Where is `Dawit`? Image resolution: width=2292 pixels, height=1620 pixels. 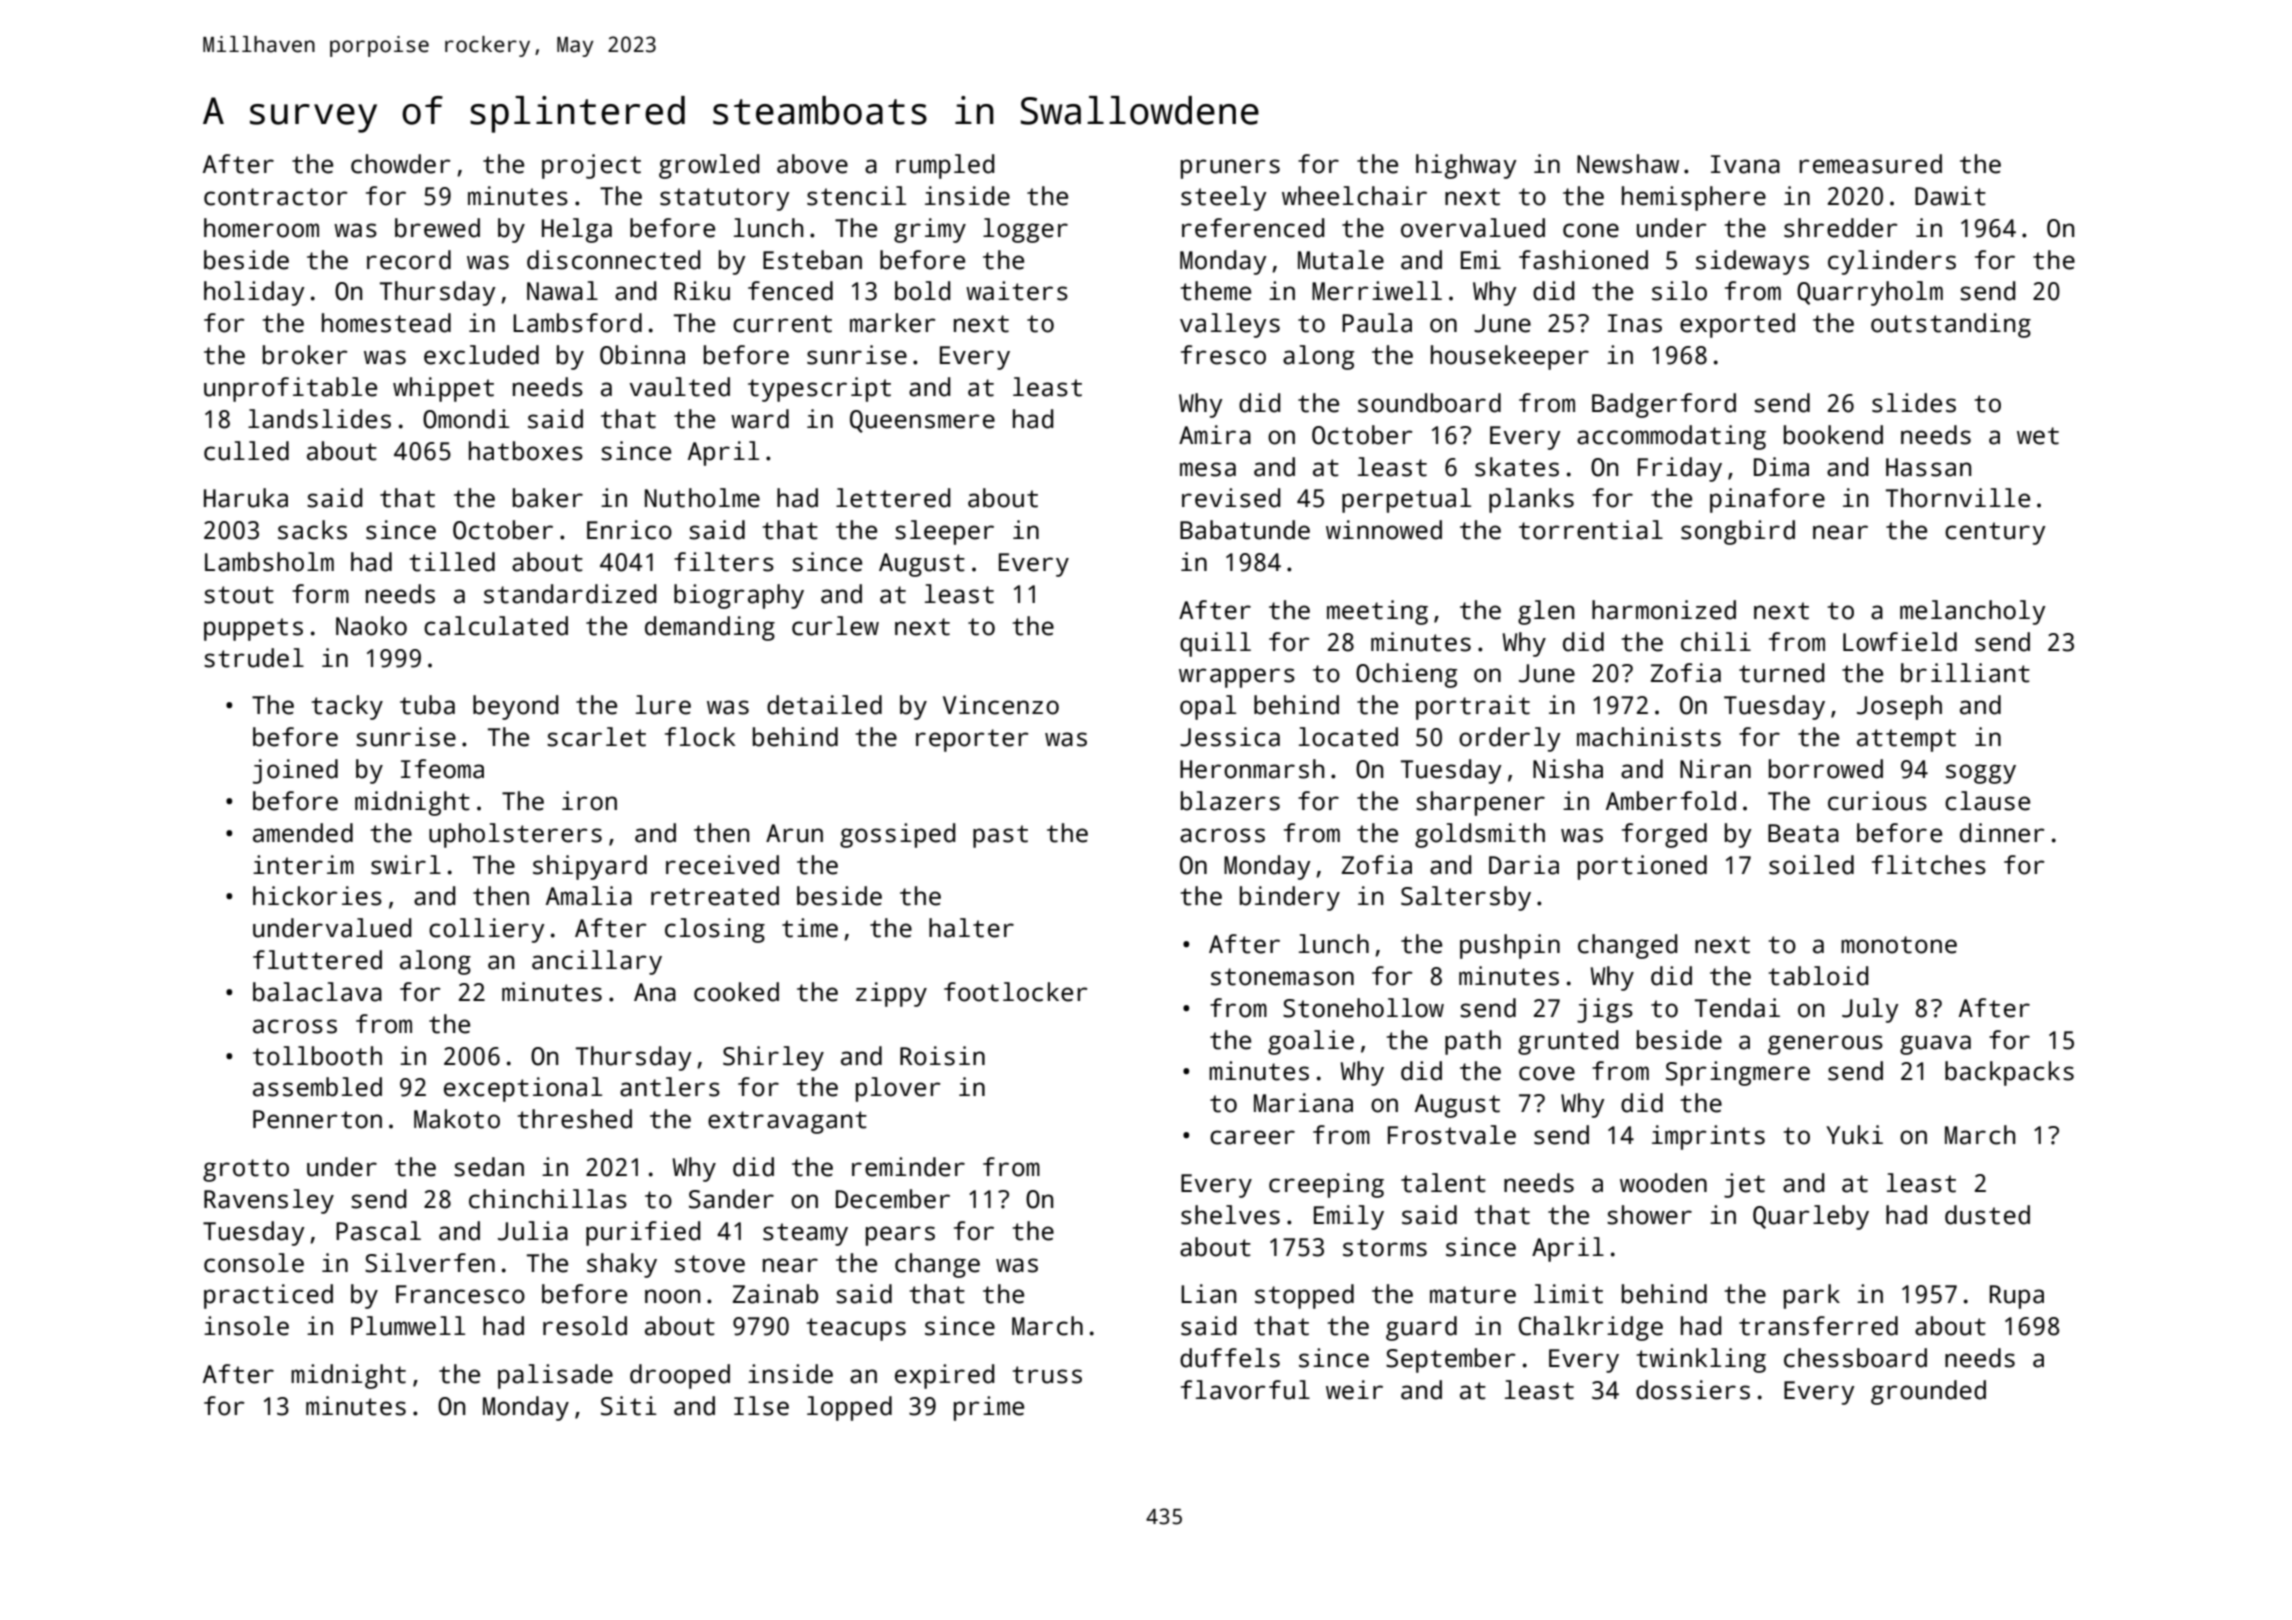 Dawit is located at coordinates (1950, 196).
